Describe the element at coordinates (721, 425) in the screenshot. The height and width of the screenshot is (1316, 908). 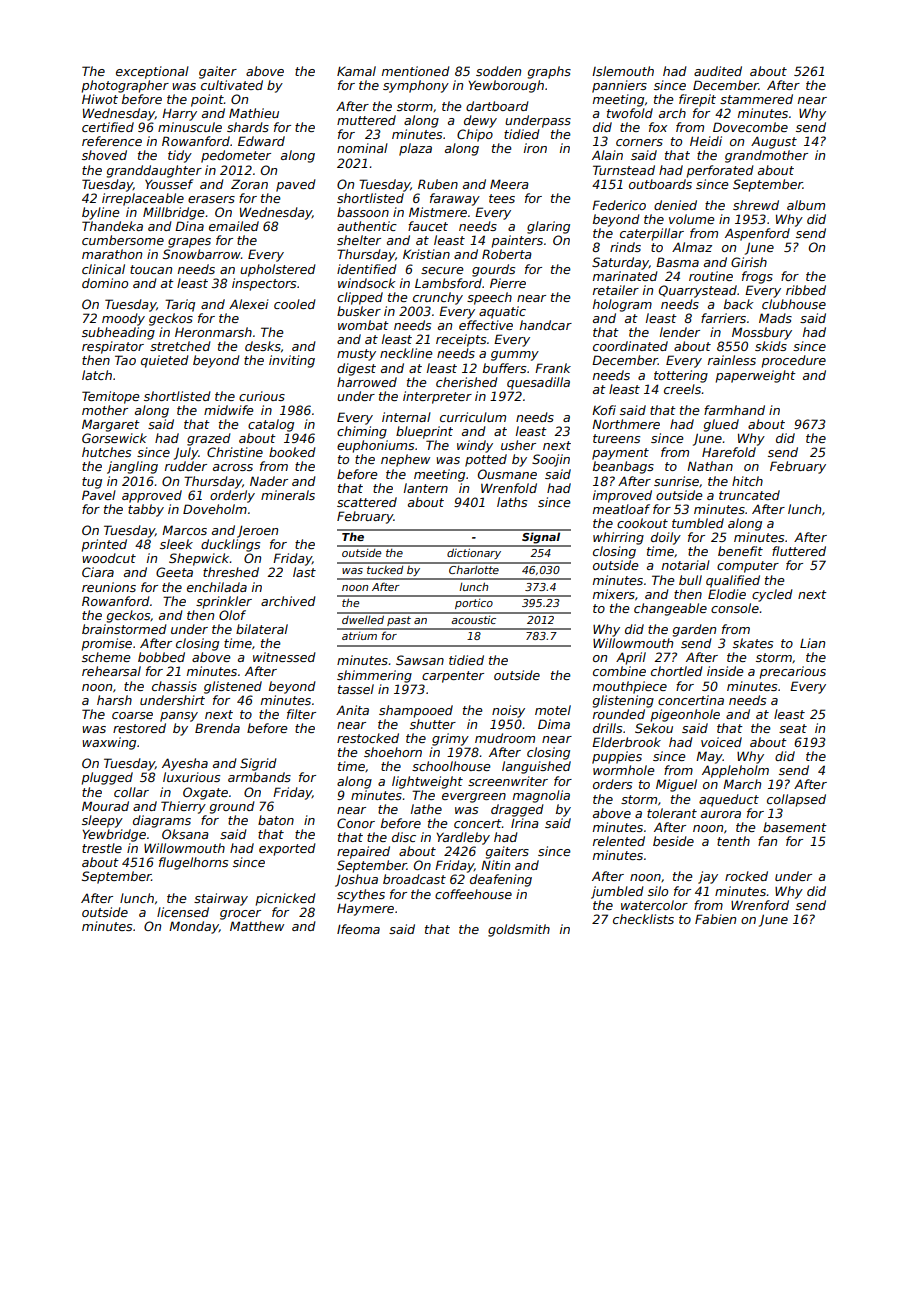
I see `glued` at that location.
